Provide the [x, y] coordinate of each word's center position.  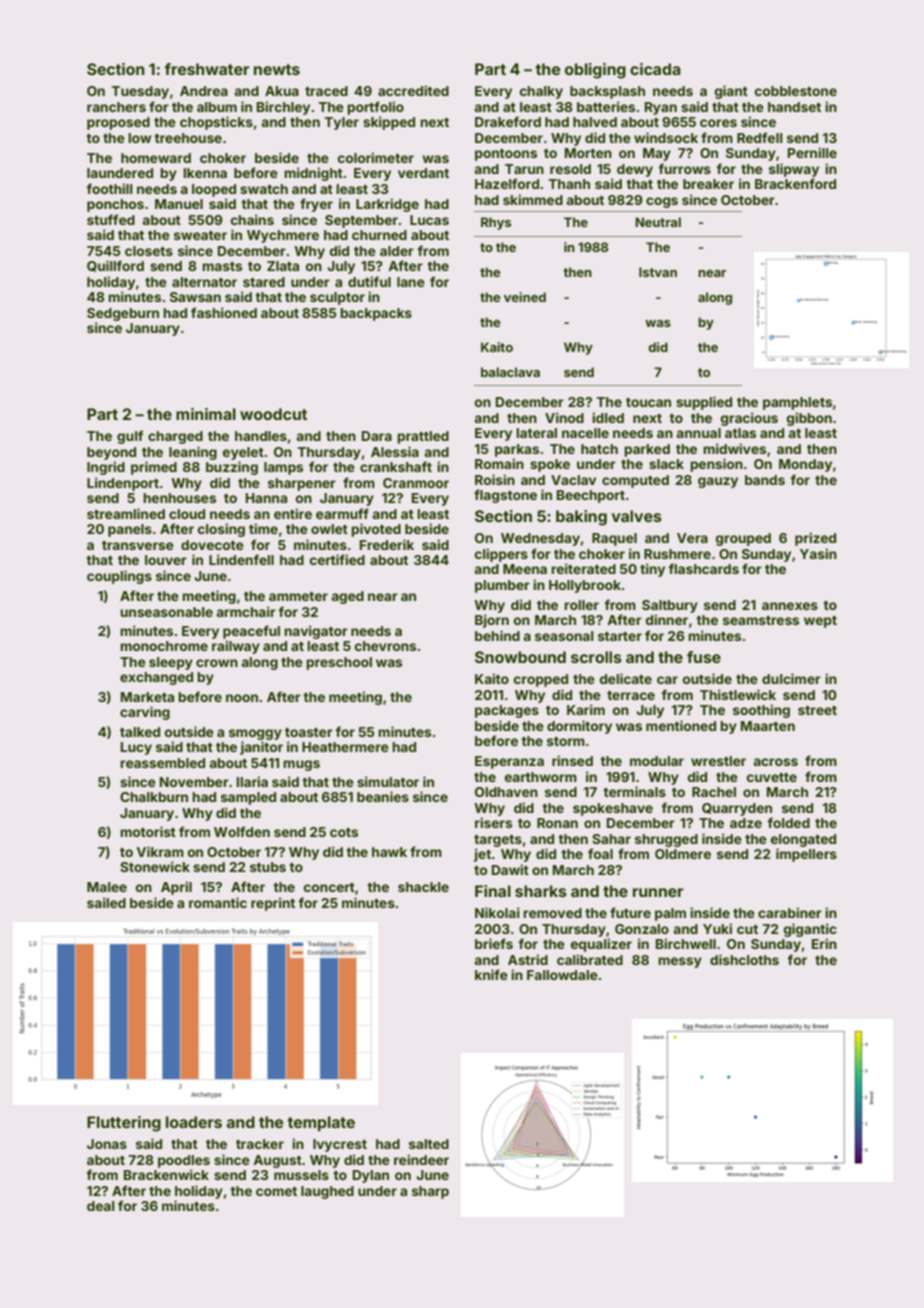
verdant [423, 173]
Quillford [115, 266]
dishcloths [744, 959]
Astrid [528, 959]
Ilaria [252, 781]
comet [276, 1191]
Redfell [760, 137]
